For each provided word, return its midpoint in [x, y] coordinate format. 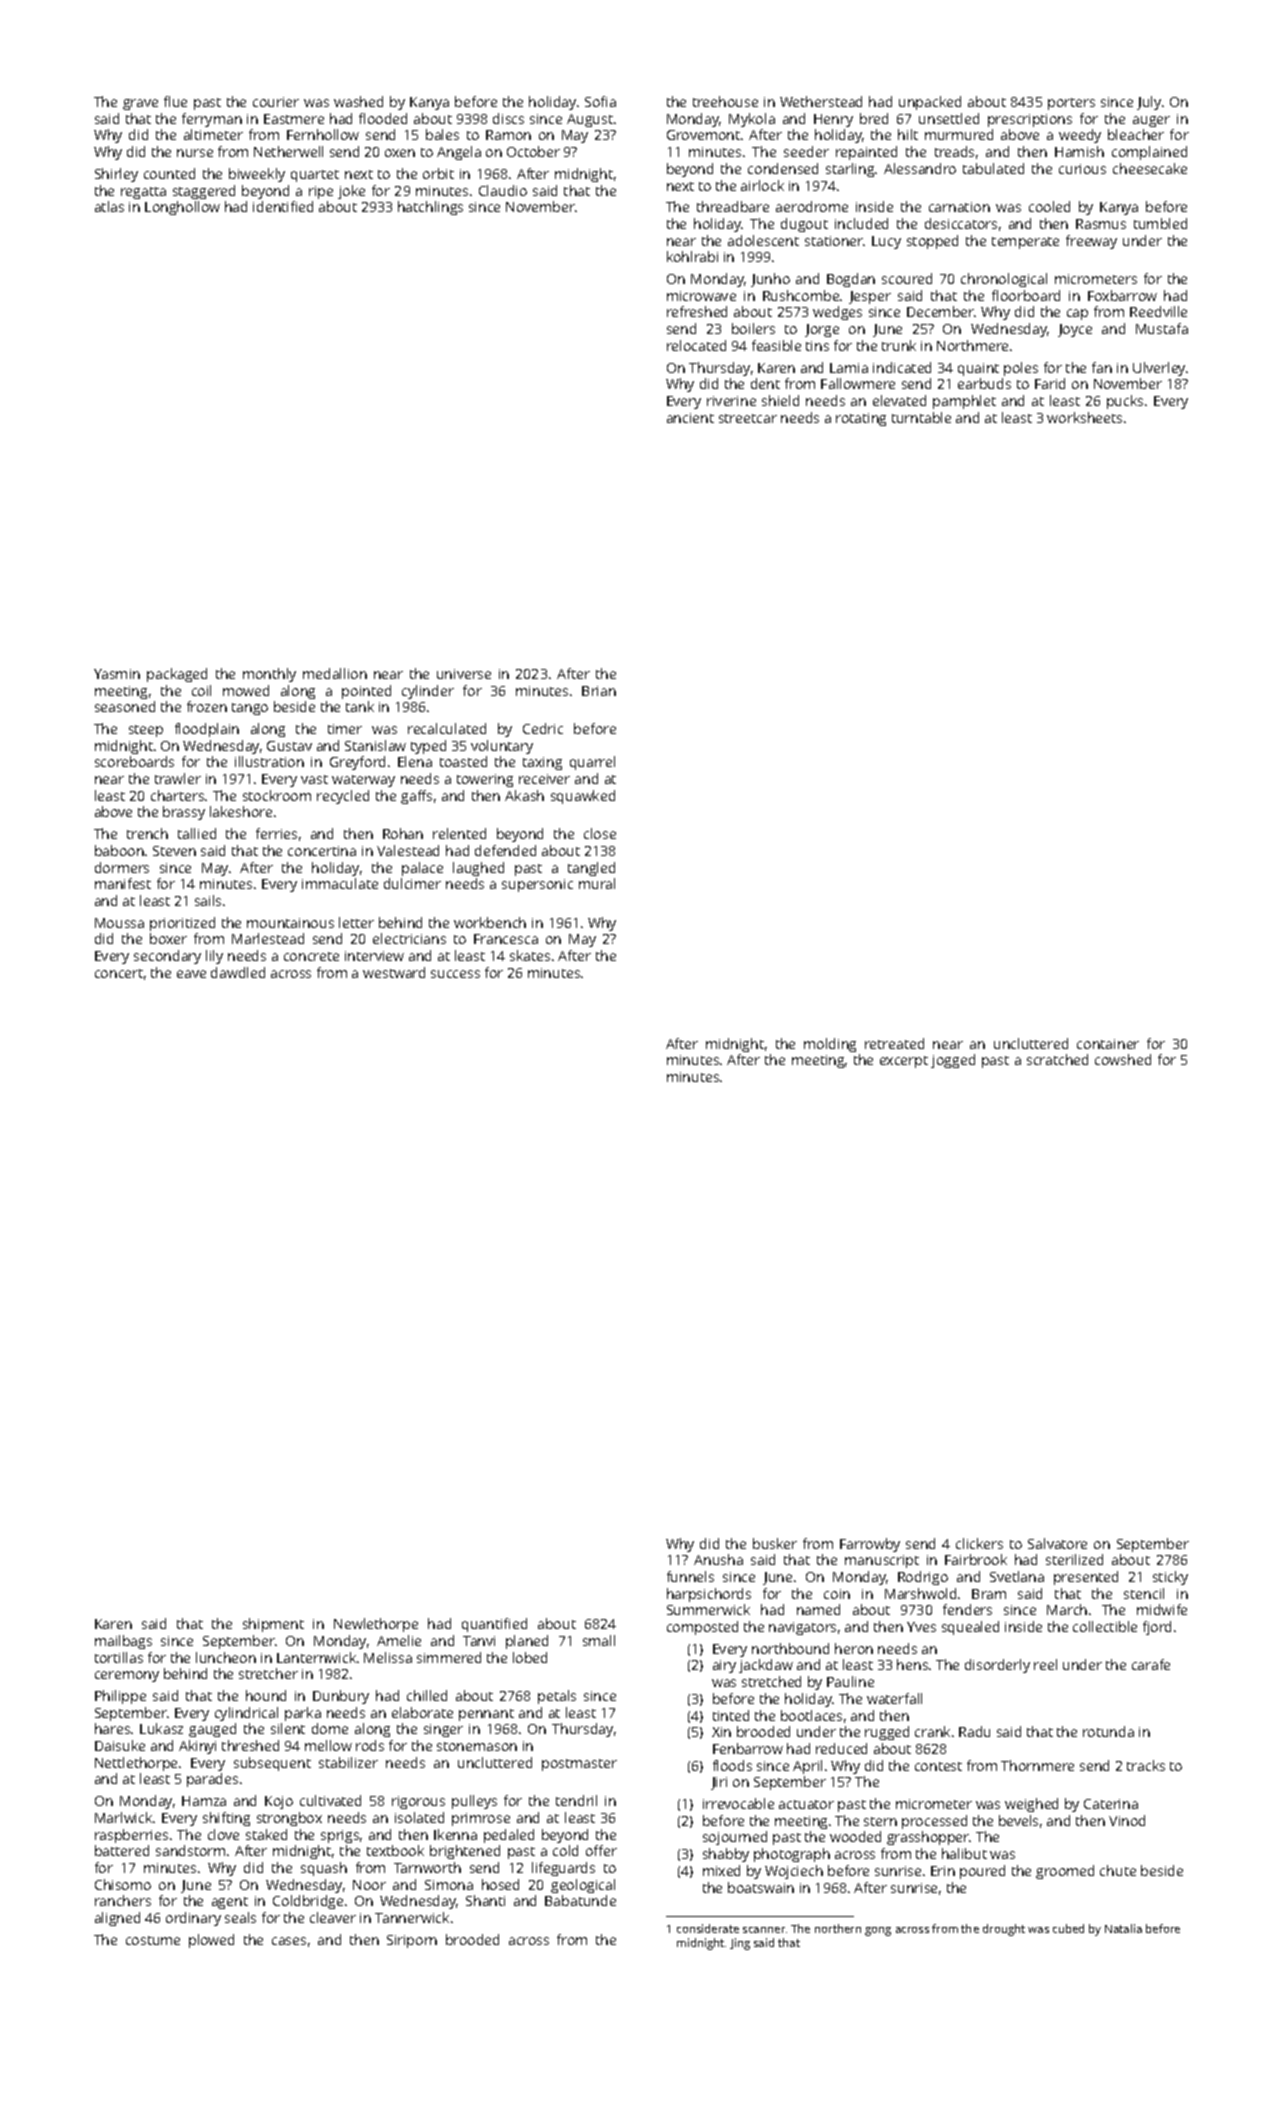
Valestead [408, 850]
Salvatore [1057, 1543]
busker [775, 1543]
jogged [953, 1061]
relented [459, 833]
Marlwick [123, 1817]
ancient [690, 418]
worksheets [1084, 417]
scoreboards [134, 761]
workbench [490, 922]
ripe [321, 192]
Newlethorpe [376, 1625]
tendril [576, 1800]
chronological [1004, 280]
